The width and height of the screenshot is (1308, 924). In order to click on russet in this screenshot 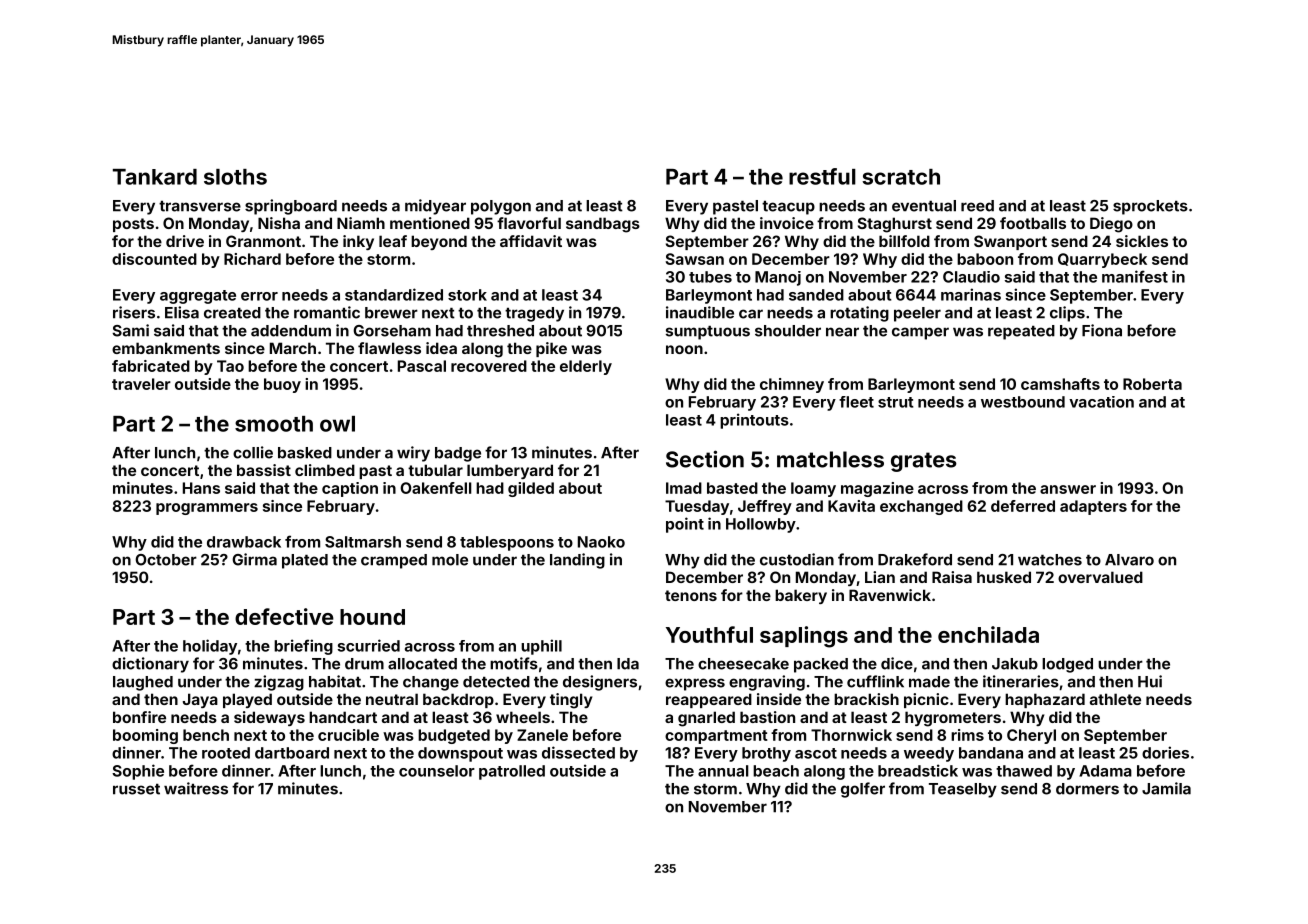, I will do `click(136, 789)`.
